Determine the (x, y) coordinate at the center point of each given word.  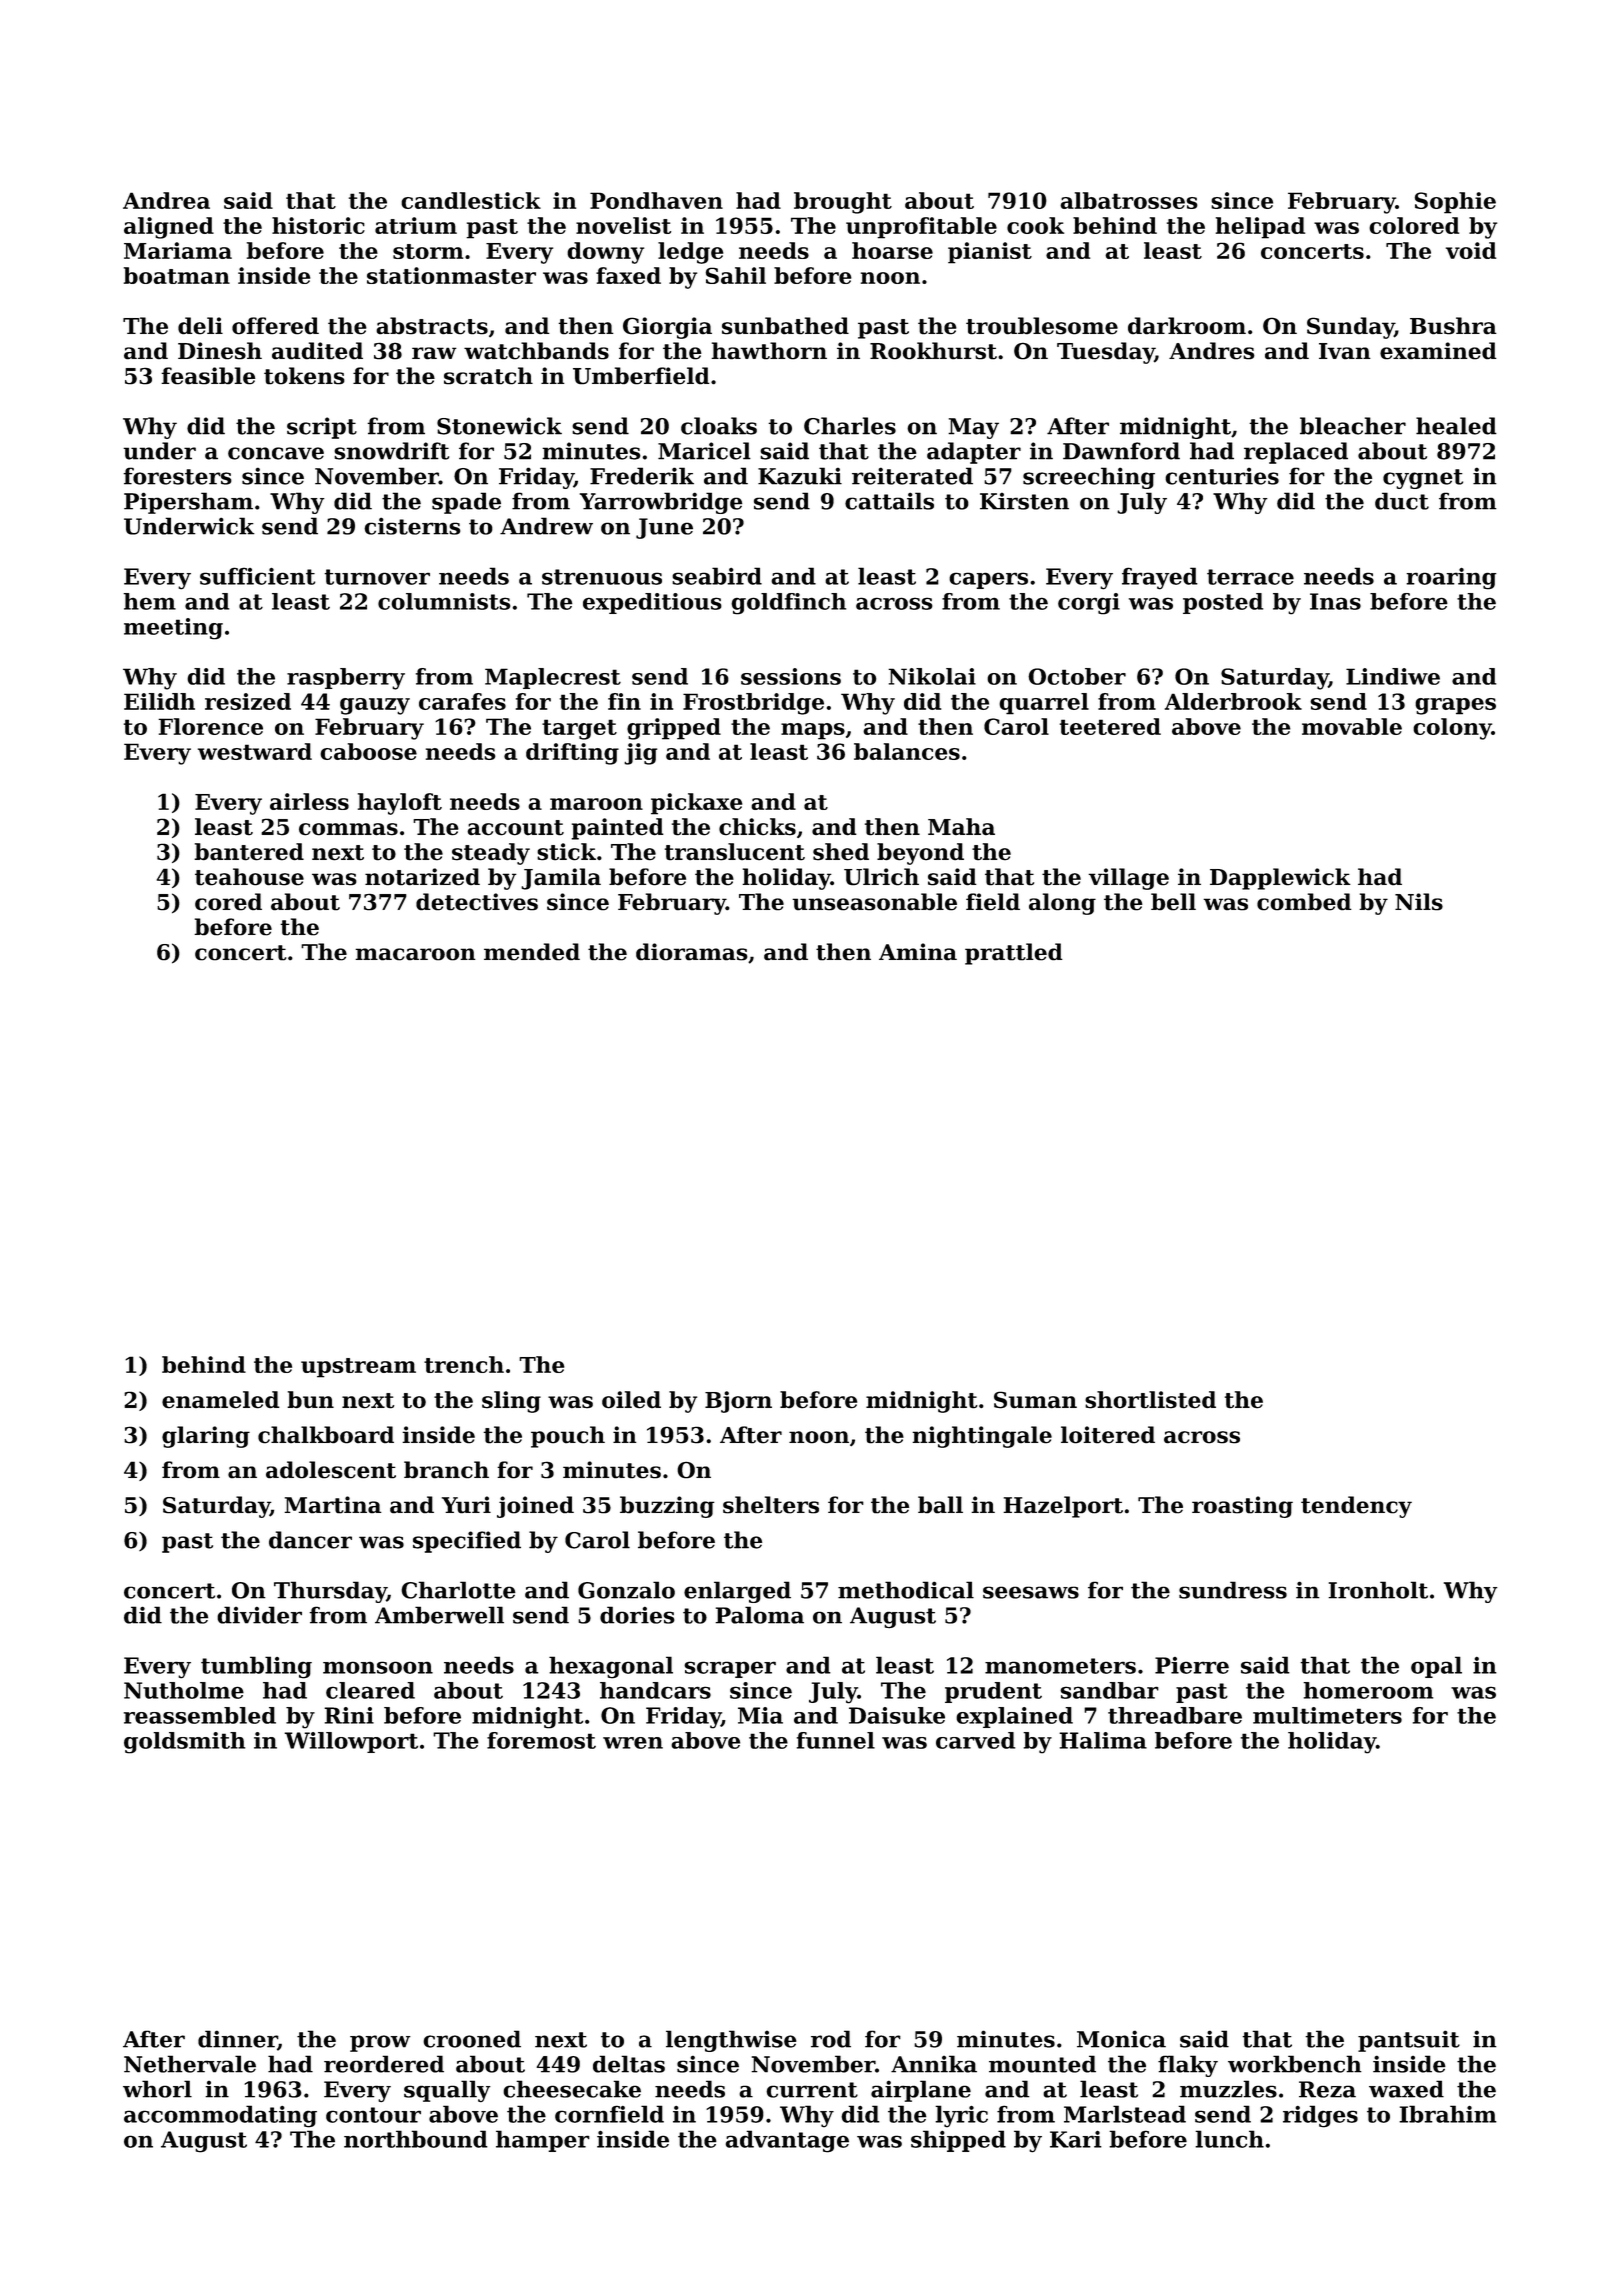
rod (831, 2039)
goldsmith (184, 1743)
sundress (1233, 1590)
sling (511, 1402)
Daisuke (897, 1715)
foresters (177, 476)
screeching (1089, 478)
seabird (717, 576)
